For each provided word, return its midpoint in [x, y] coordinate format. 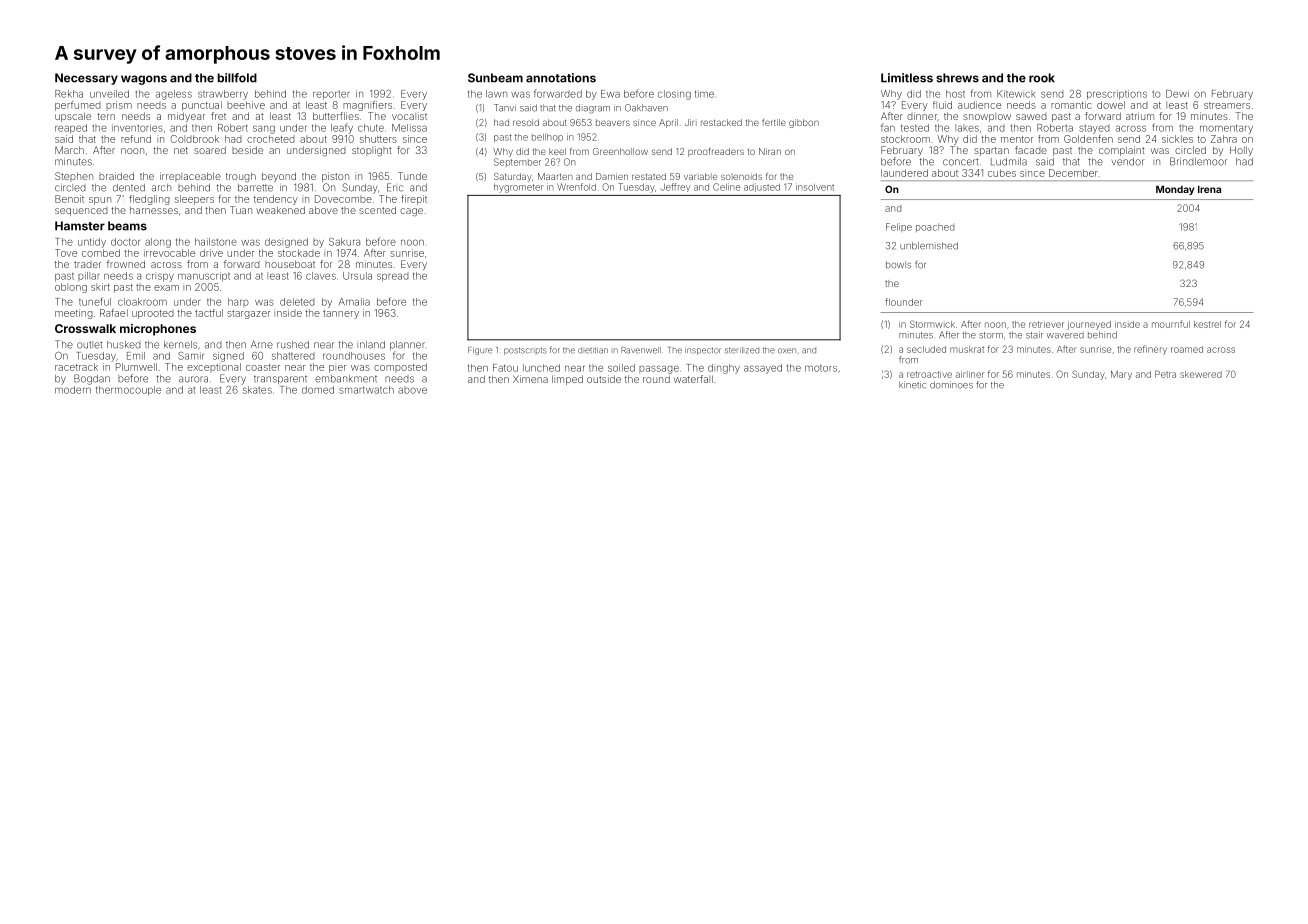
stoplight [371, 151]
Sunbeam [495, 78]
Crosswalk [85, 328]
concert [960, 162]
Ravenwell [641, 350]
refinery [1150, 350]
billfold [237, 78]
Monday [1175, 190]
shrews [957, 78]
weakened [280, 210]
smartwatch [366, 390]
